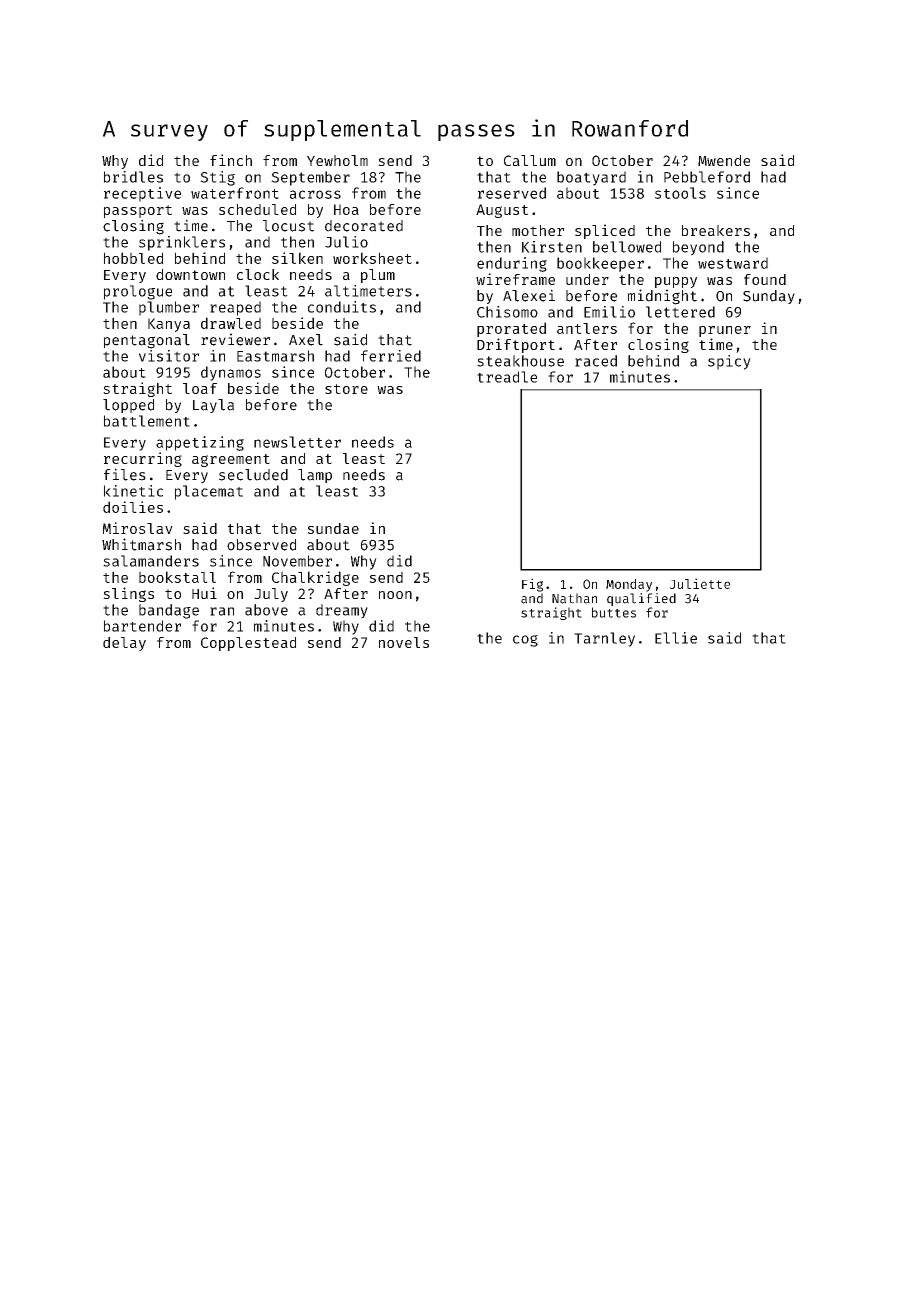 This document has height=1316, width=908. What do you see at coordinates (124, 644) in the document?
I see `delay` at bounding box center [124, 644].
